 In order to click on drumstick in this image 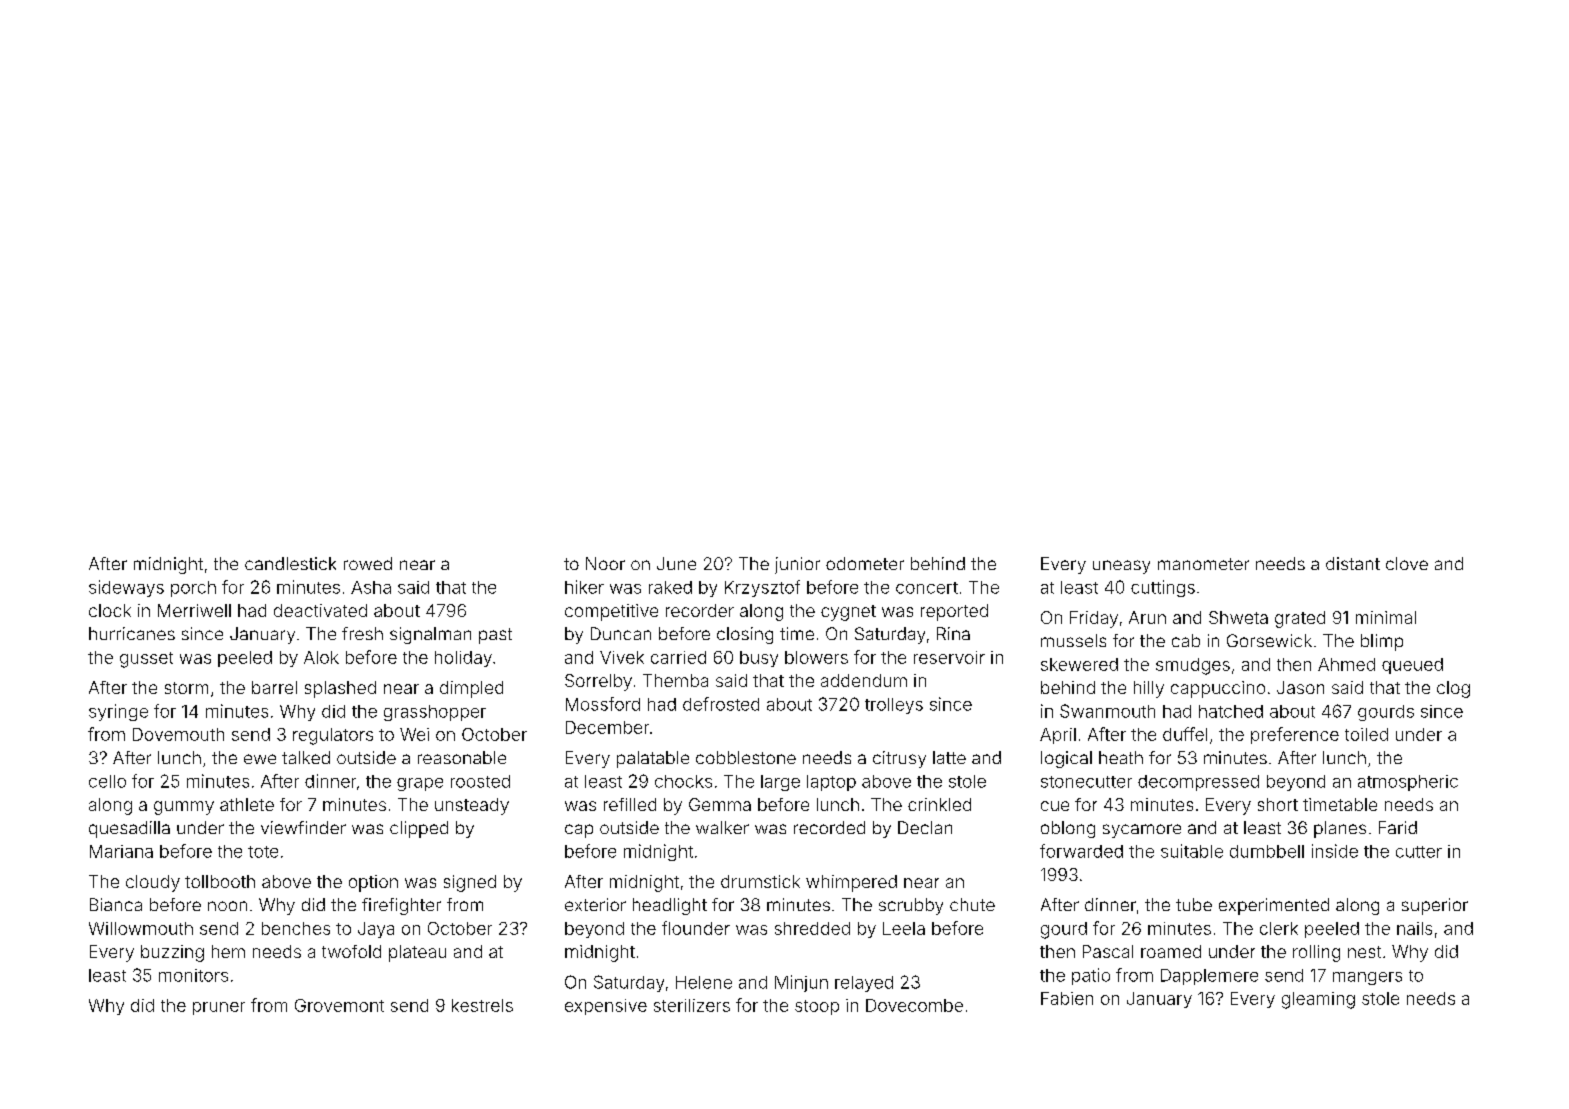, I will do `click(760, 881)`.
